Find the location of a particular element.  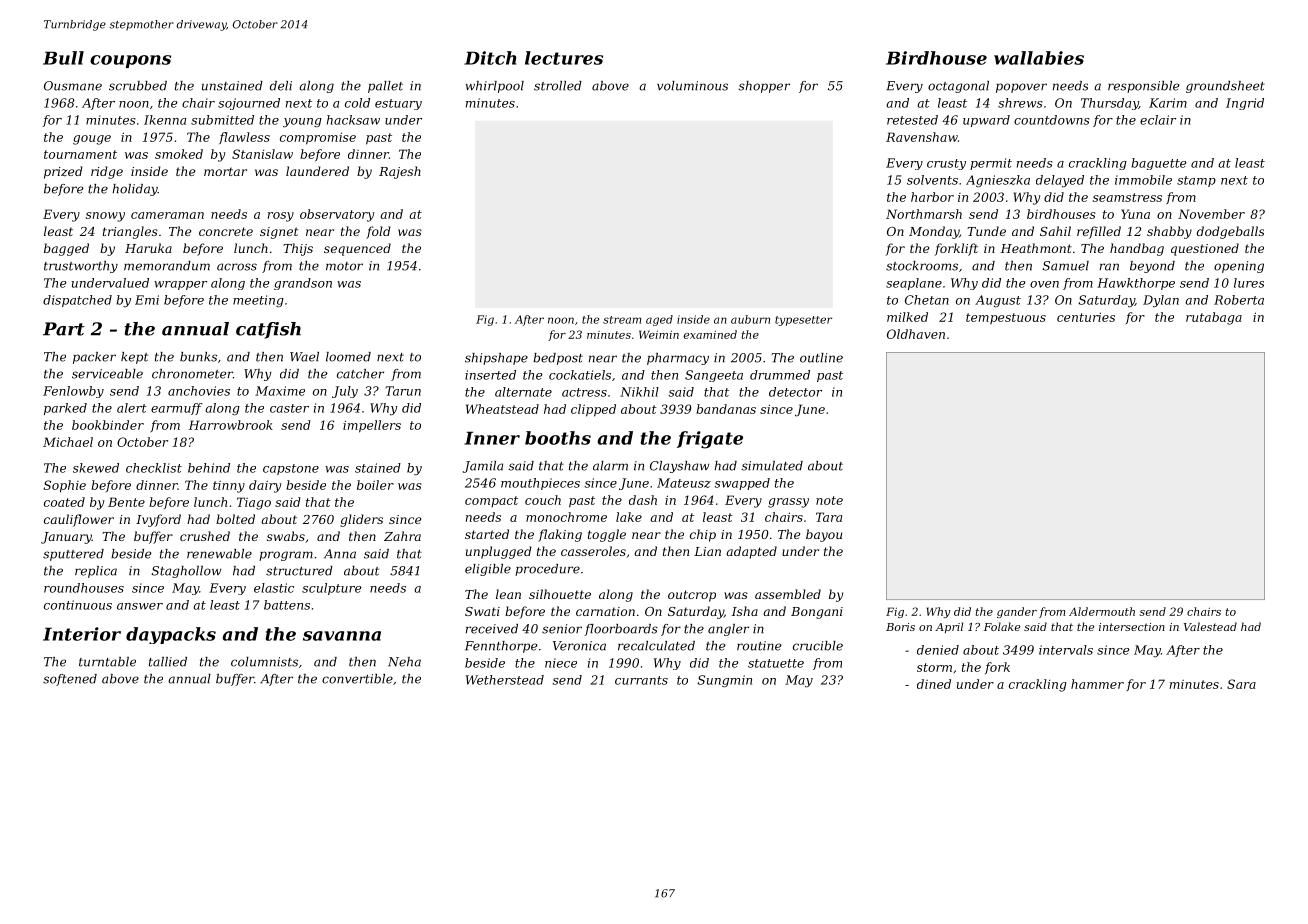

casseroles is located at coordinates (593, 551).
